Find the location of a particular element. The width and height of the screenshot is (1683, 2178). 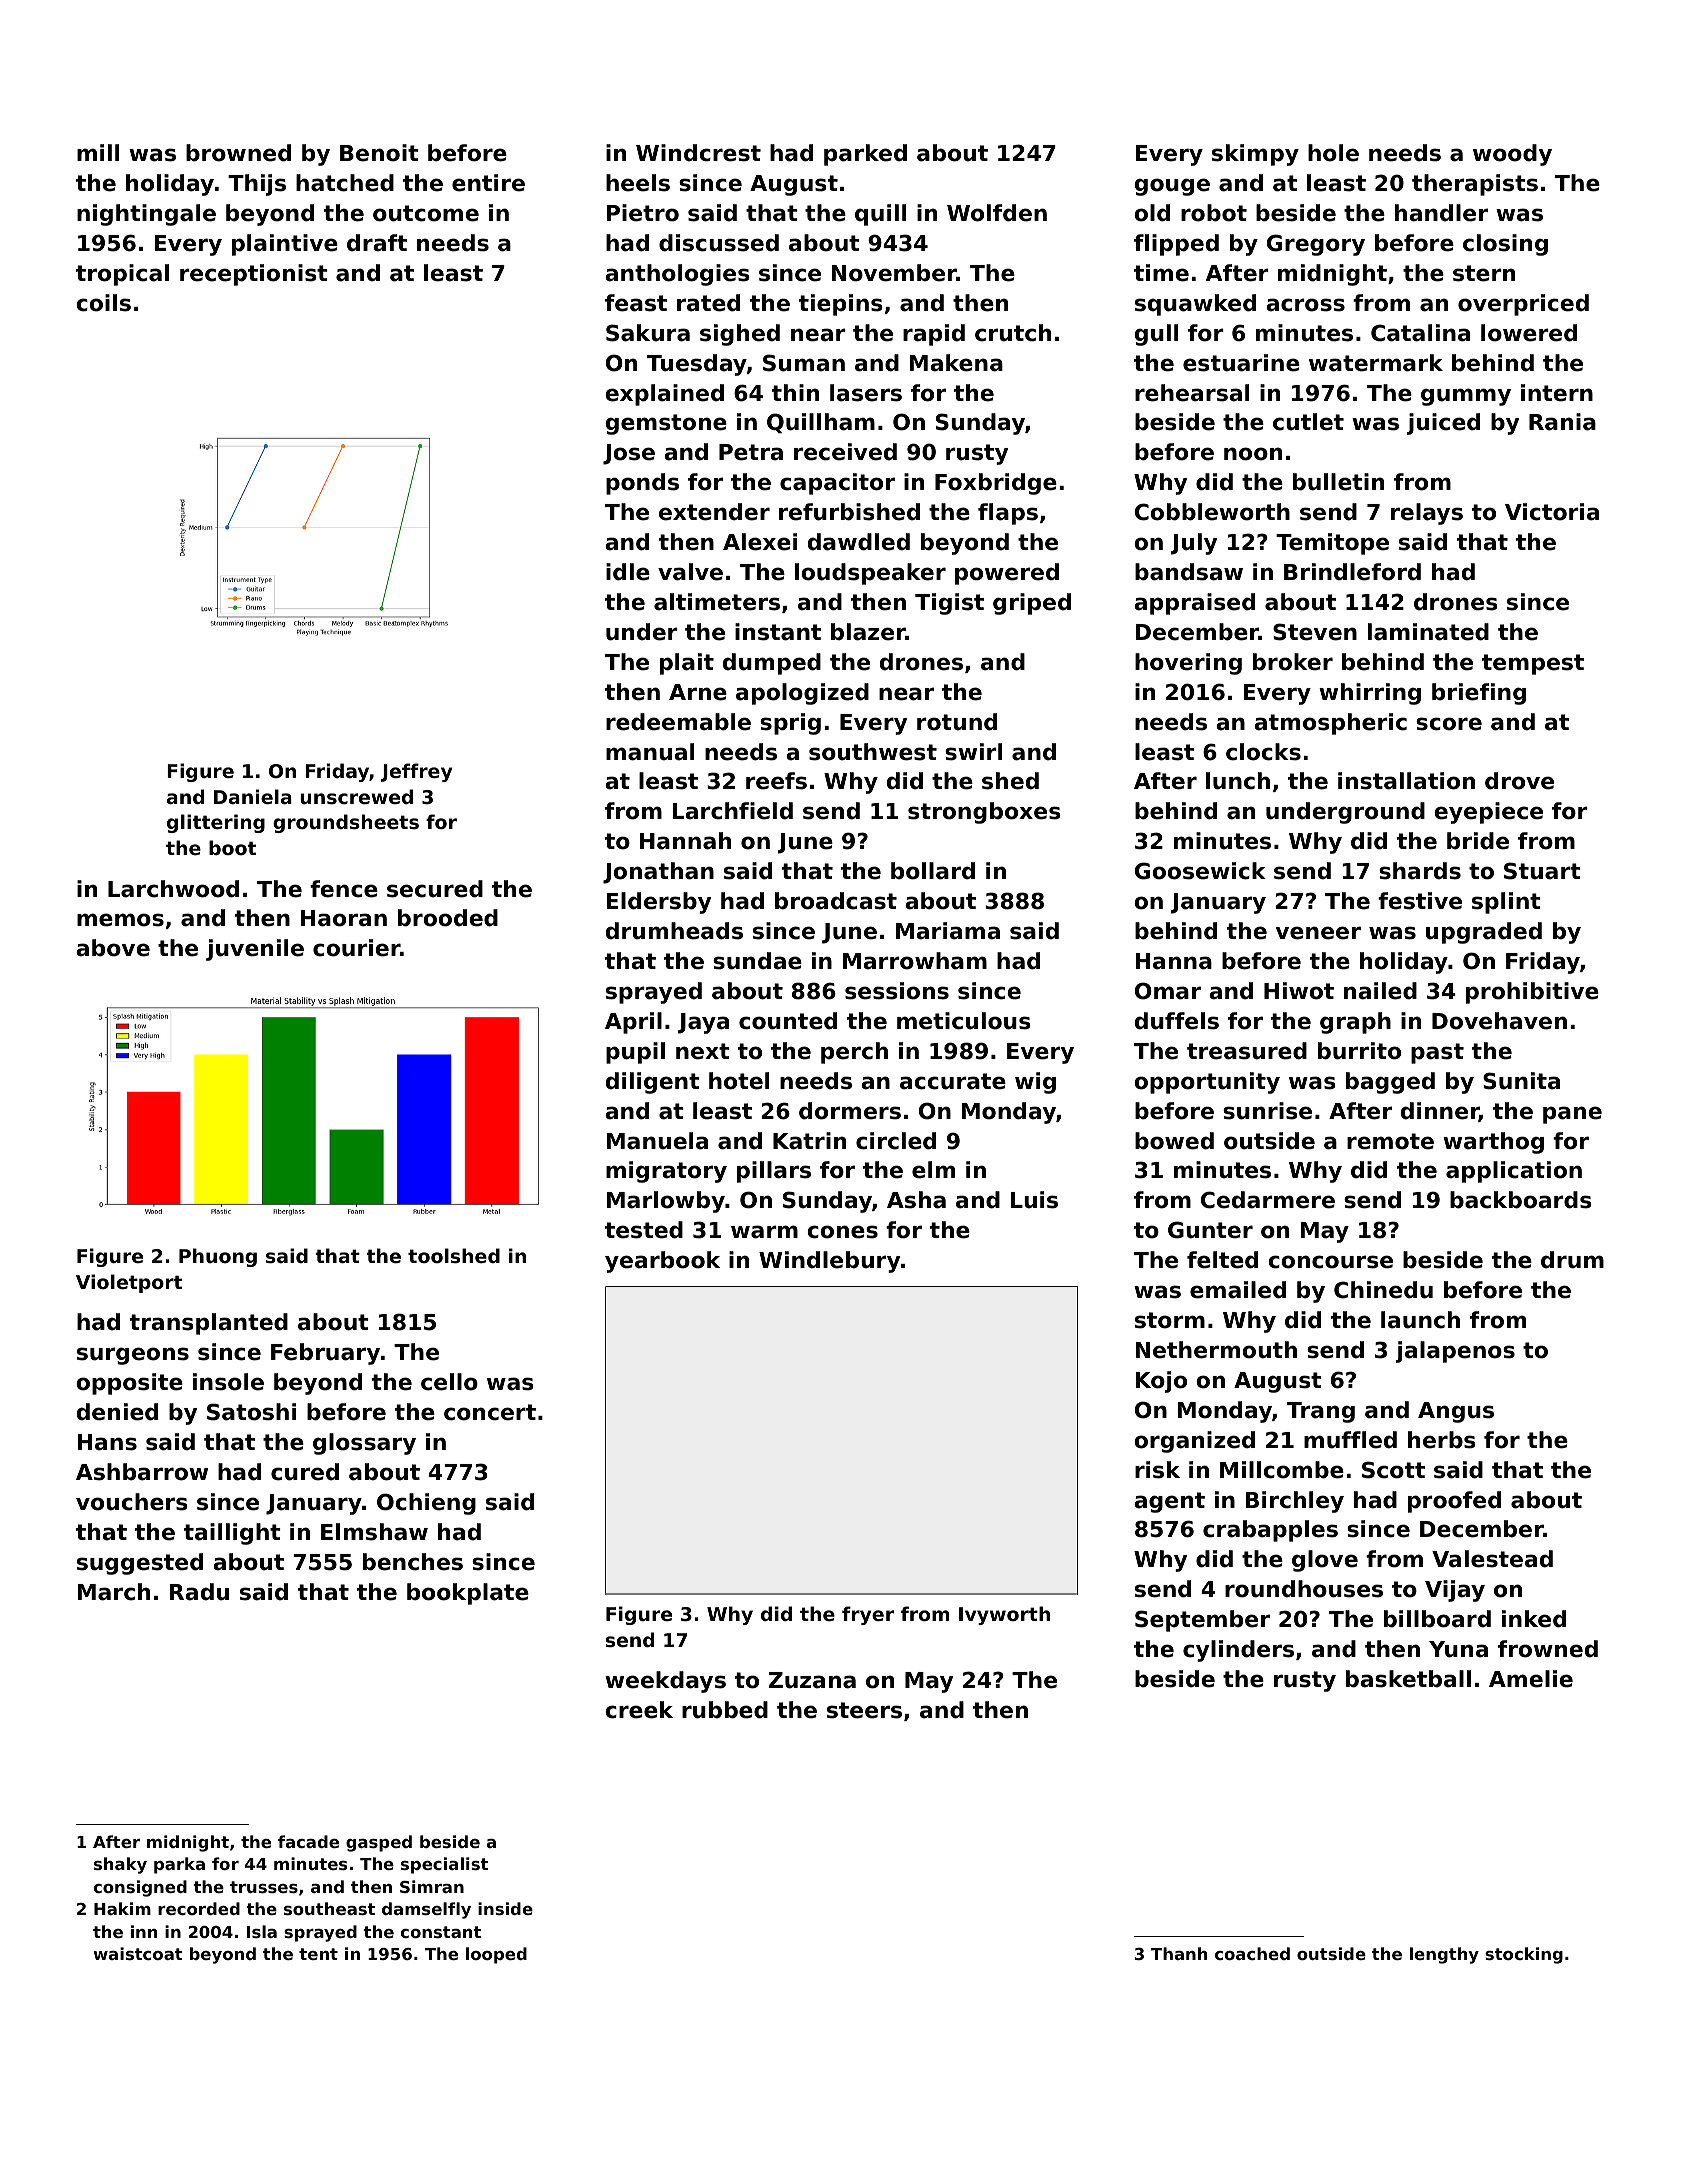

therapists is located at coordinates (1475, 185).
